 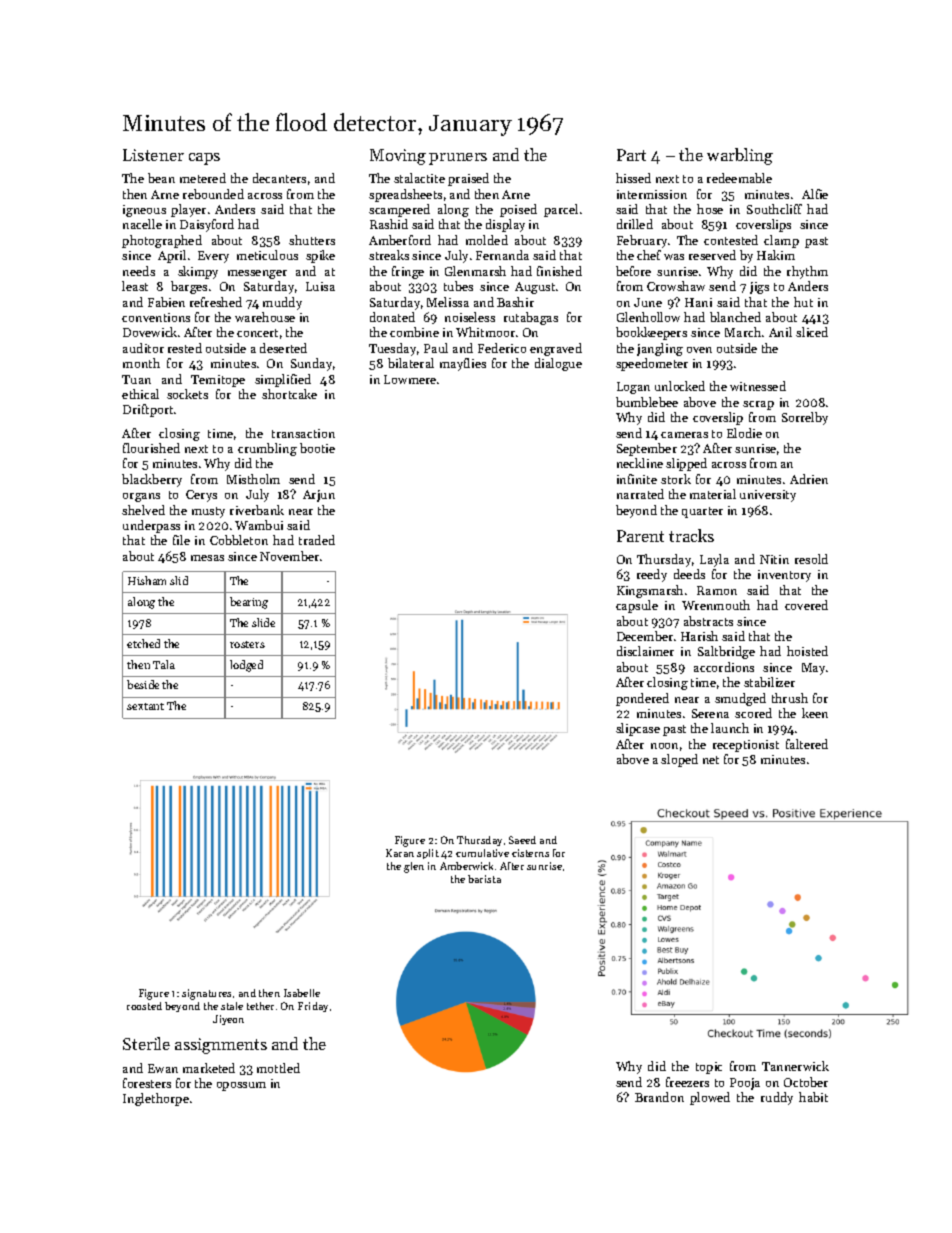 What do you see at coordinates (811, 559) in the image?
I see `resold` at bounding box center [811, 559].
